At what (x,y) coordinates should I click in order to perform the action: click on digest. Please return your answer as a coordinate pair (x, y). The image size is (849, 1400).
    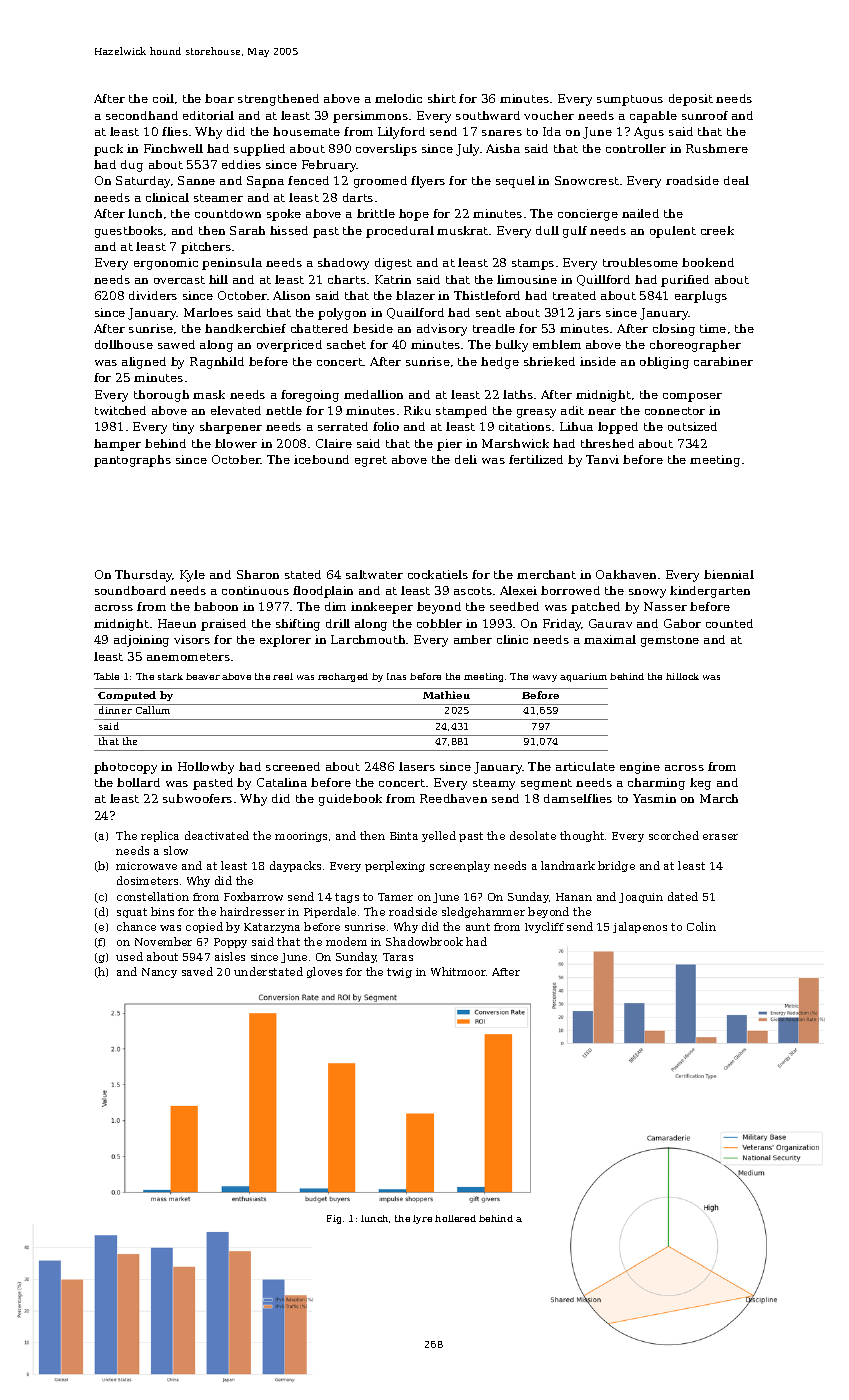
    Looking at the image, I should click on (393, 264).
